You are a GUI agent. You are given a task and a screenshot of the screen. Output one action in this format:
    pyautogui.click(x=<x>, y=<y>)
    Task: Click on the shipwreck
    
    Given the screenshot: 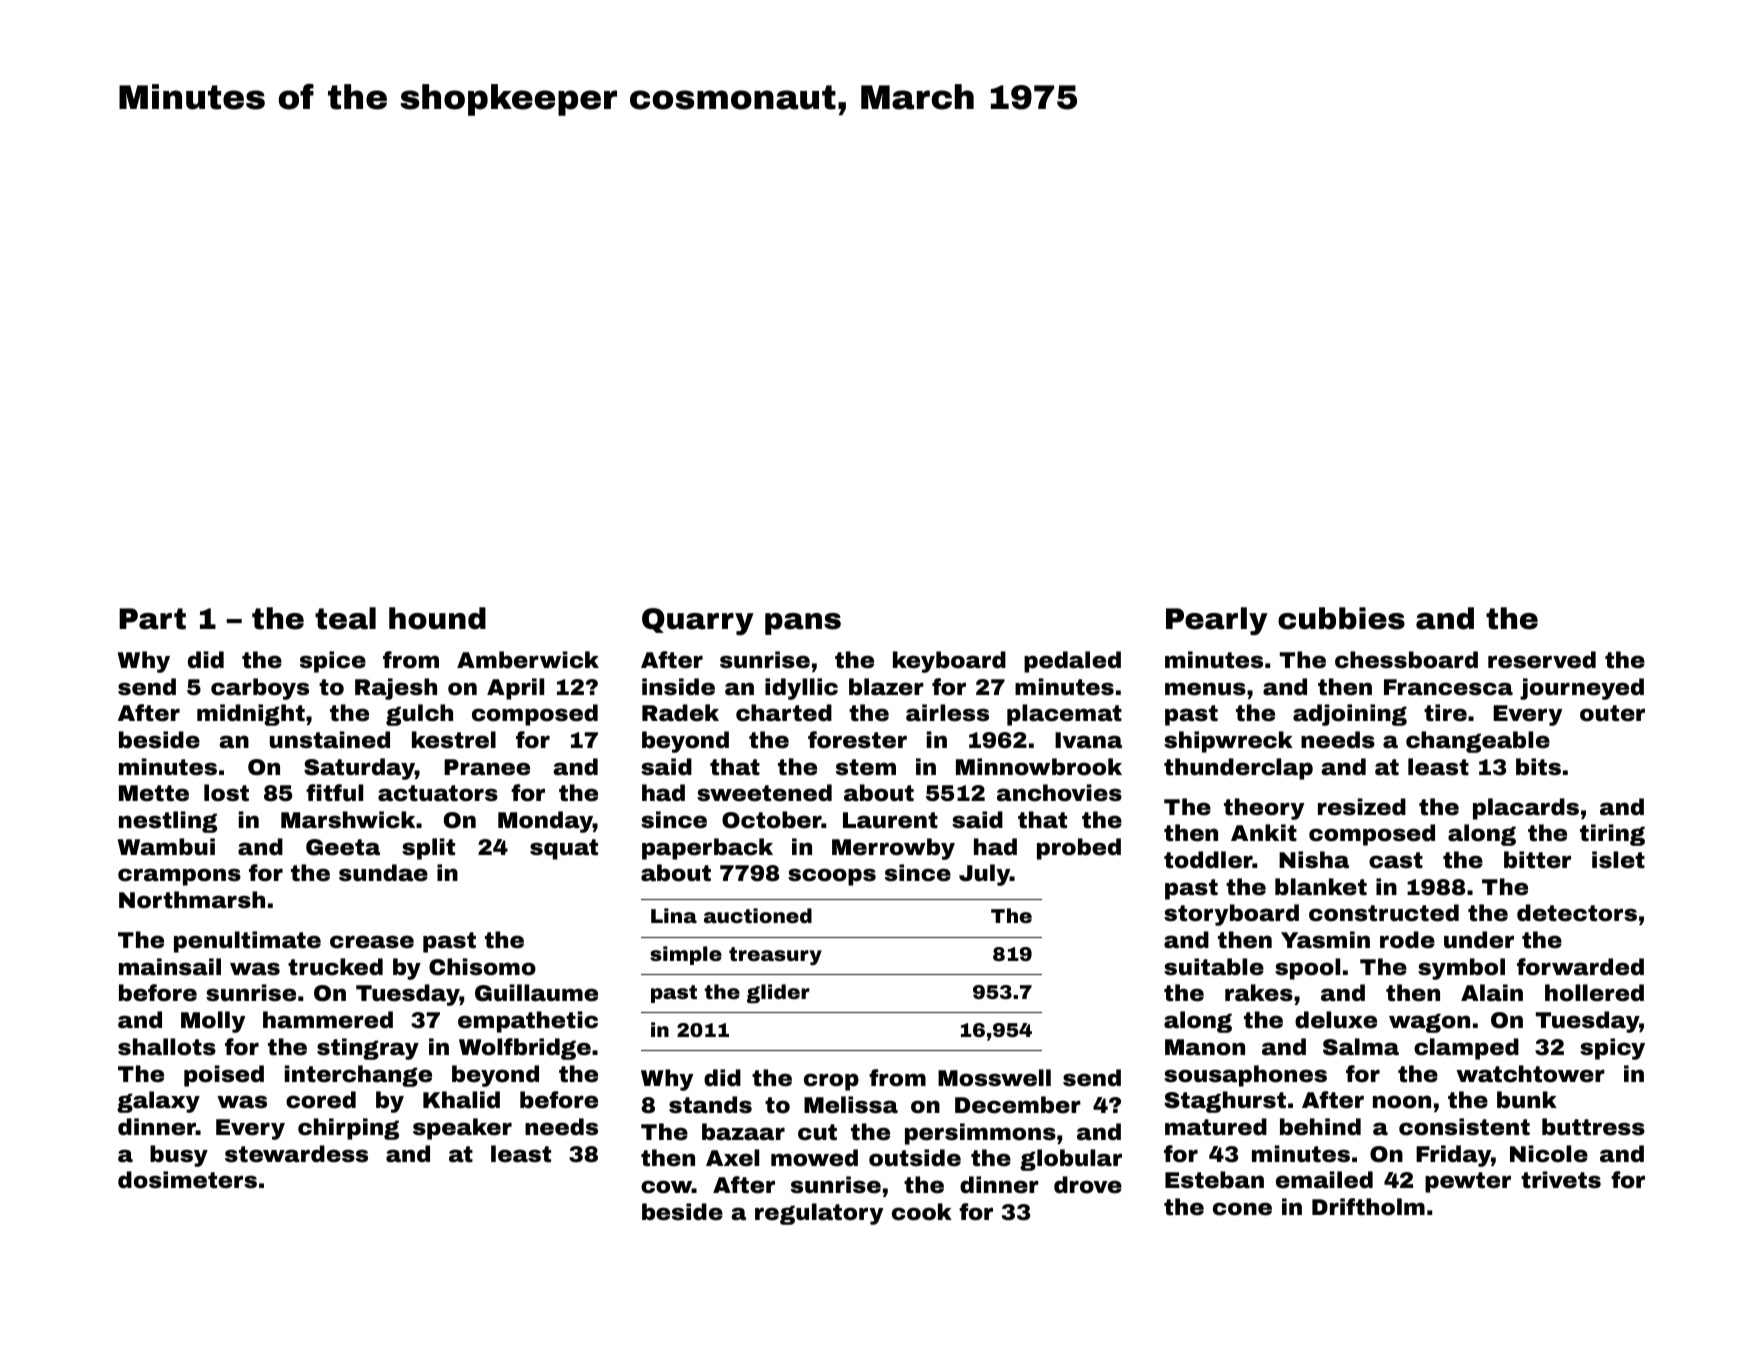 What is the action you would take?
    pyautogui.click(x=1228, y=742)
